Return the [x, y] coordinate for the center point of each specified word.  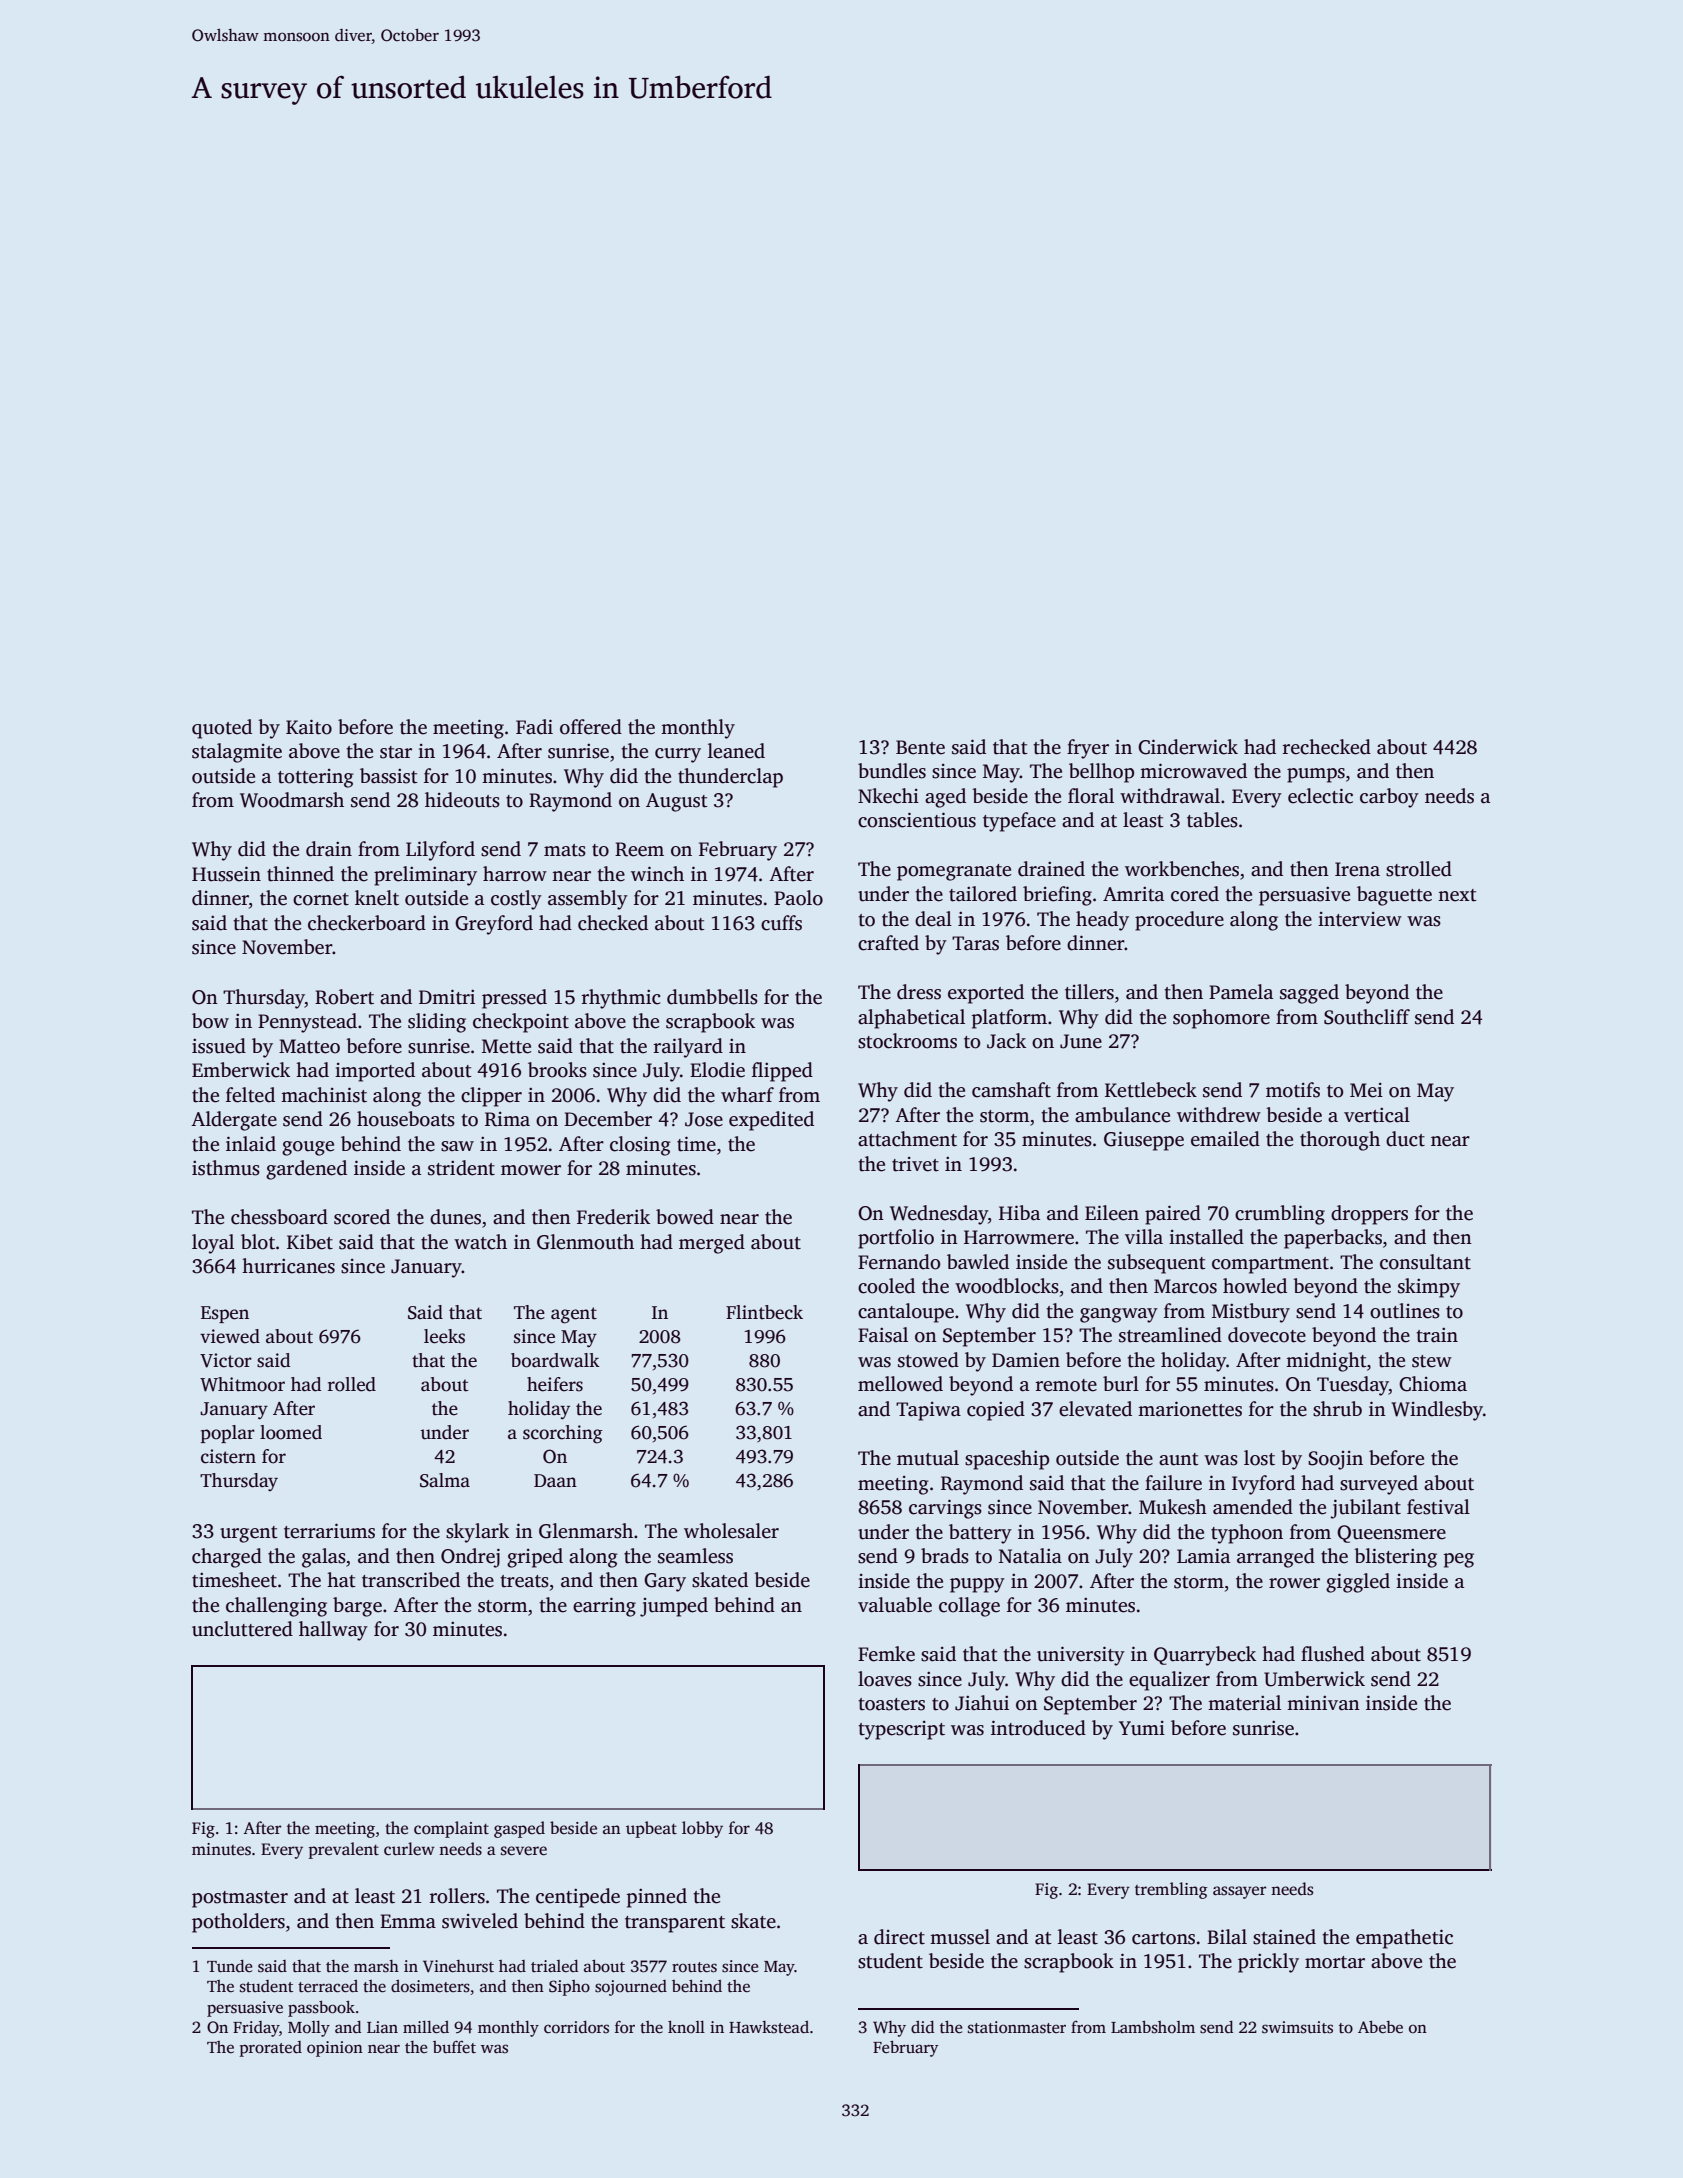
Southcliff [1367, 1017]
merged [712, 1244]
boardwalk [555, 1360]
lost [1259, 1458]
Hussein [226, 874]
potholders [238, 1923]
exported [986, 994]
